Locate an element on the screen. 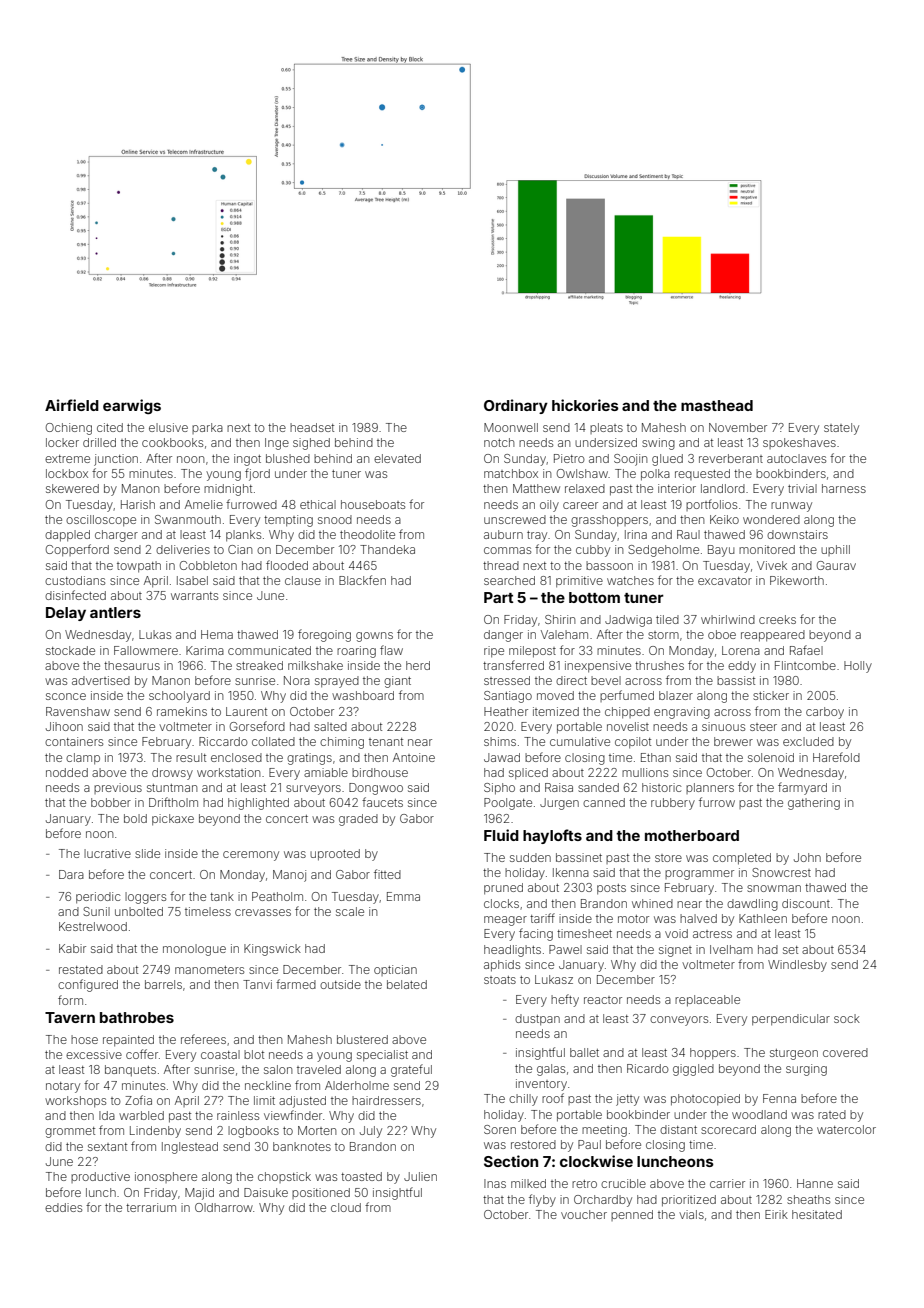 This screenshot has width=924, height=1308. stately is located at coordinates (841, 429).
